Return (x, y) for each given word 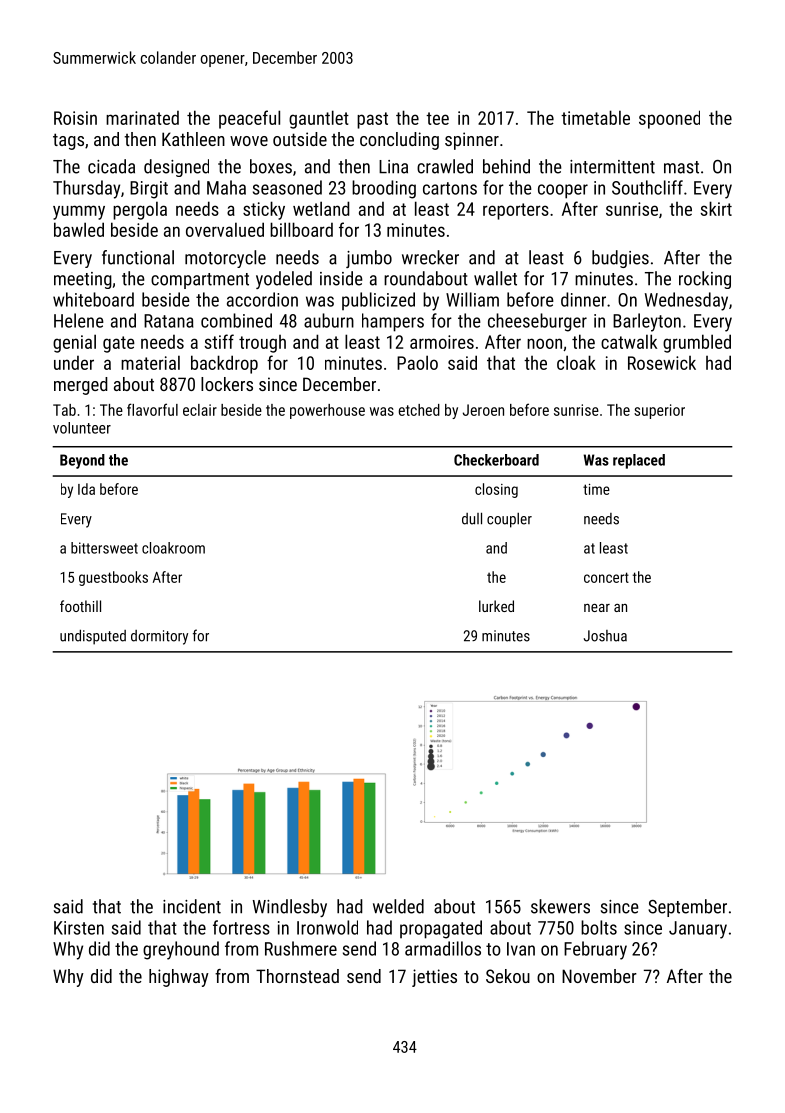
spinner (472, 141)
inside (341, 278)
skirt (716, 208)
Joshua (605, 636)
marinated (142, 118)
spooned (669, 119)
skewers (560, 906)
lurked (496, 606)
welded (398, 906)
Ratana (169, 321)
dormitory (159, 637)
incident (192, 906)
